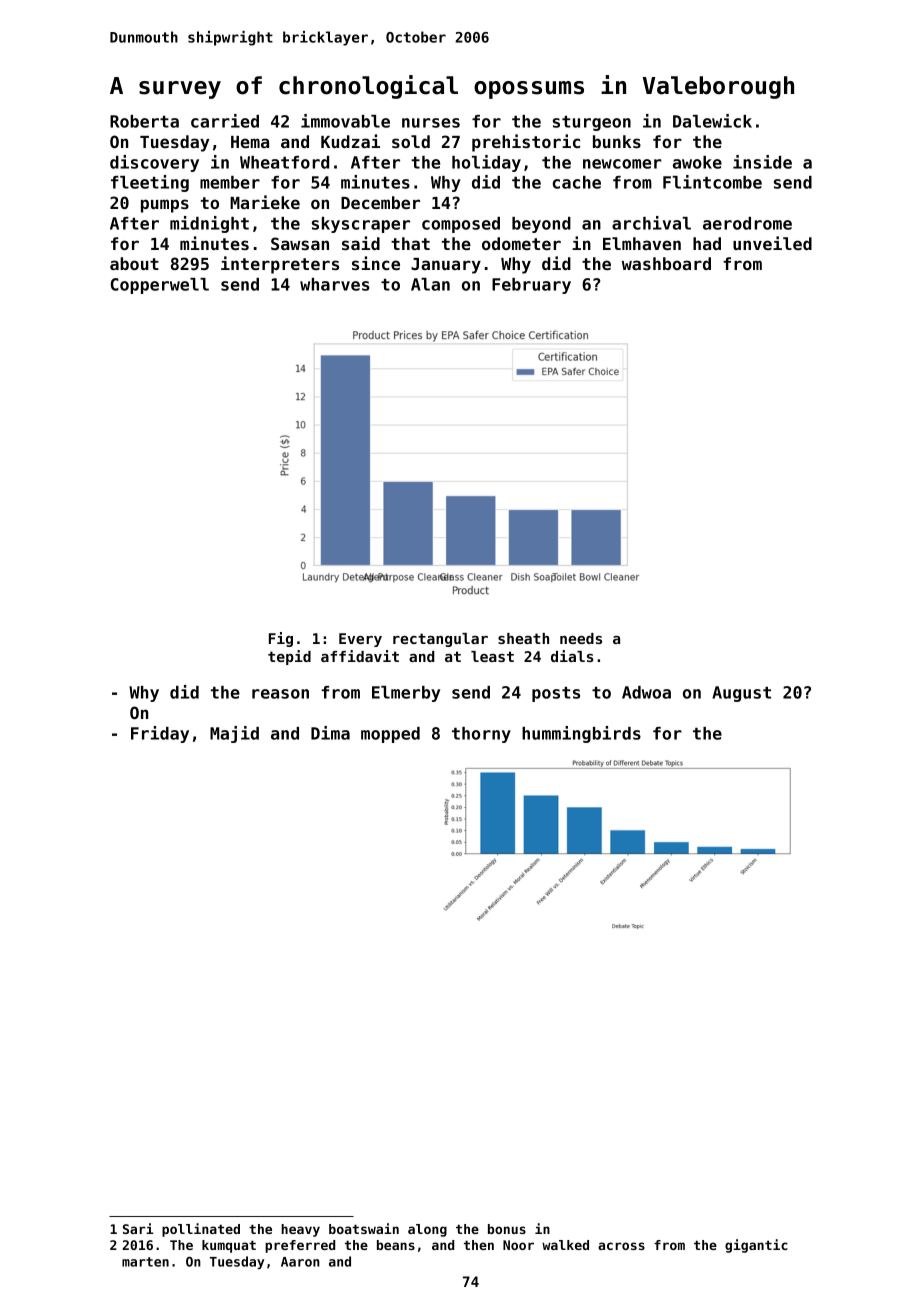 The width and height of the image is (924, 1308). What do you see at coordinates (390, 735) in the image?
I see `mopped` at bounding box center [390, 735].
